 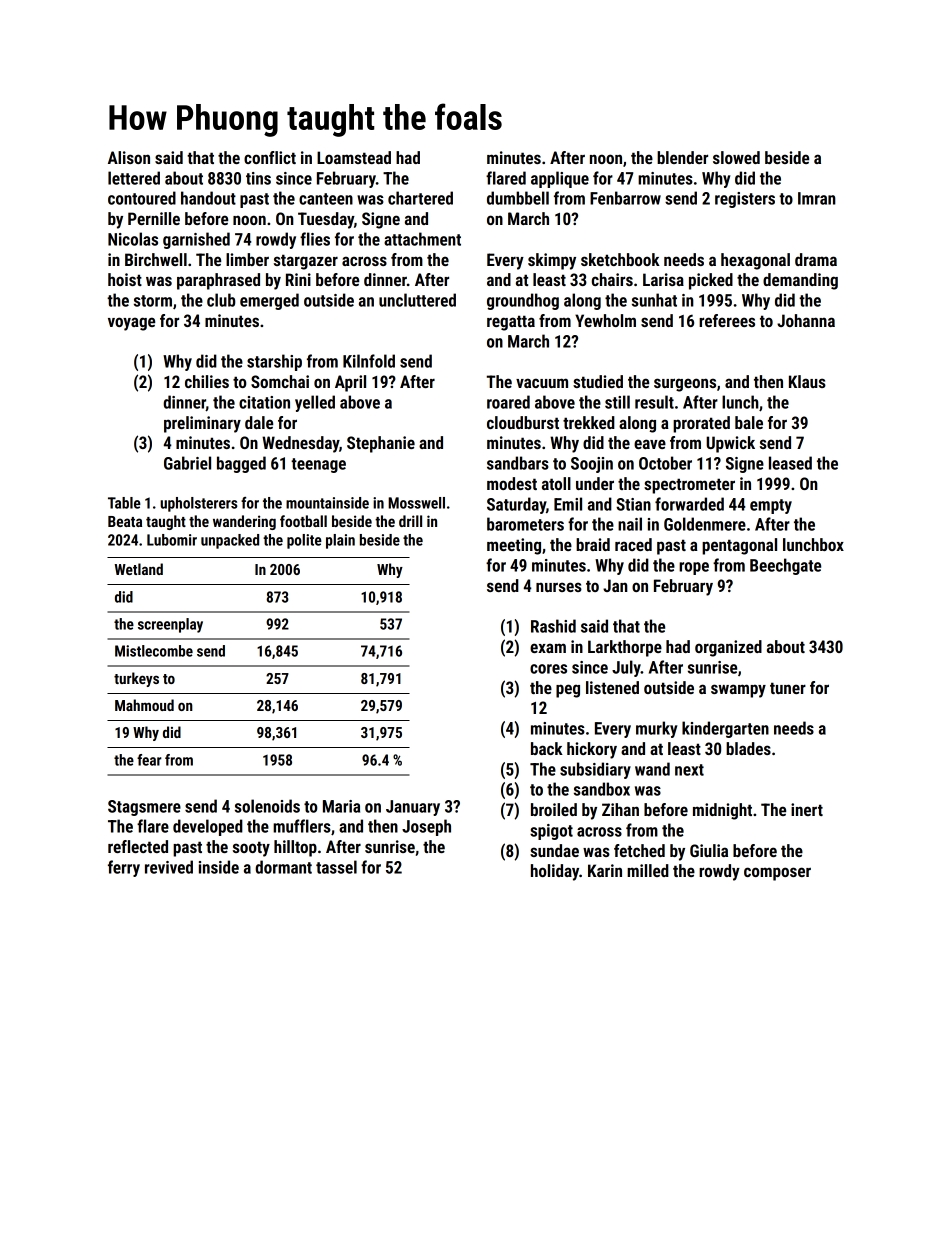 I want to click on unpacked, so click(x=230, y=541).
